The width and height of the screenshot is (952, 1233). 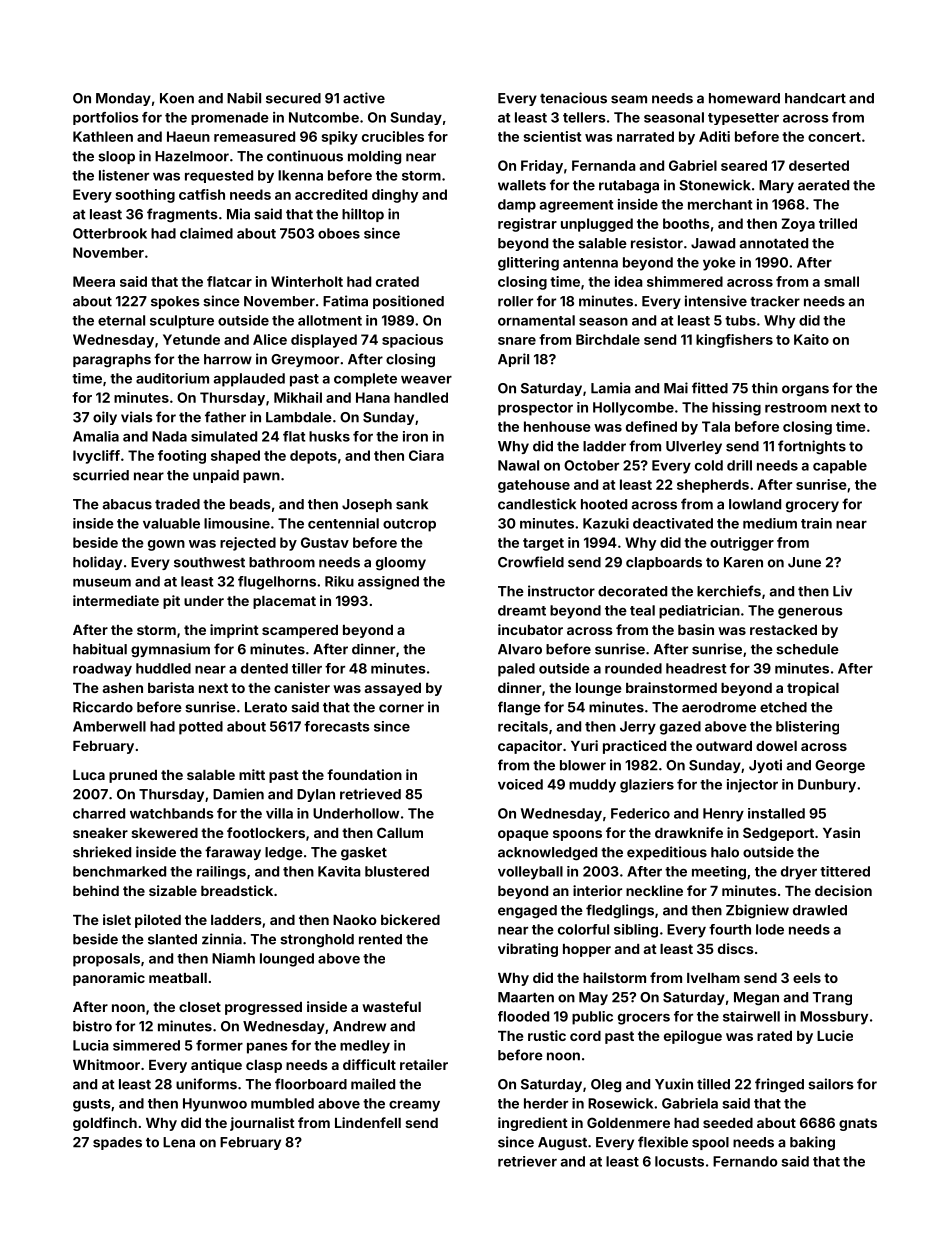 I want to click on restroom, so click(x=796, y=408).
